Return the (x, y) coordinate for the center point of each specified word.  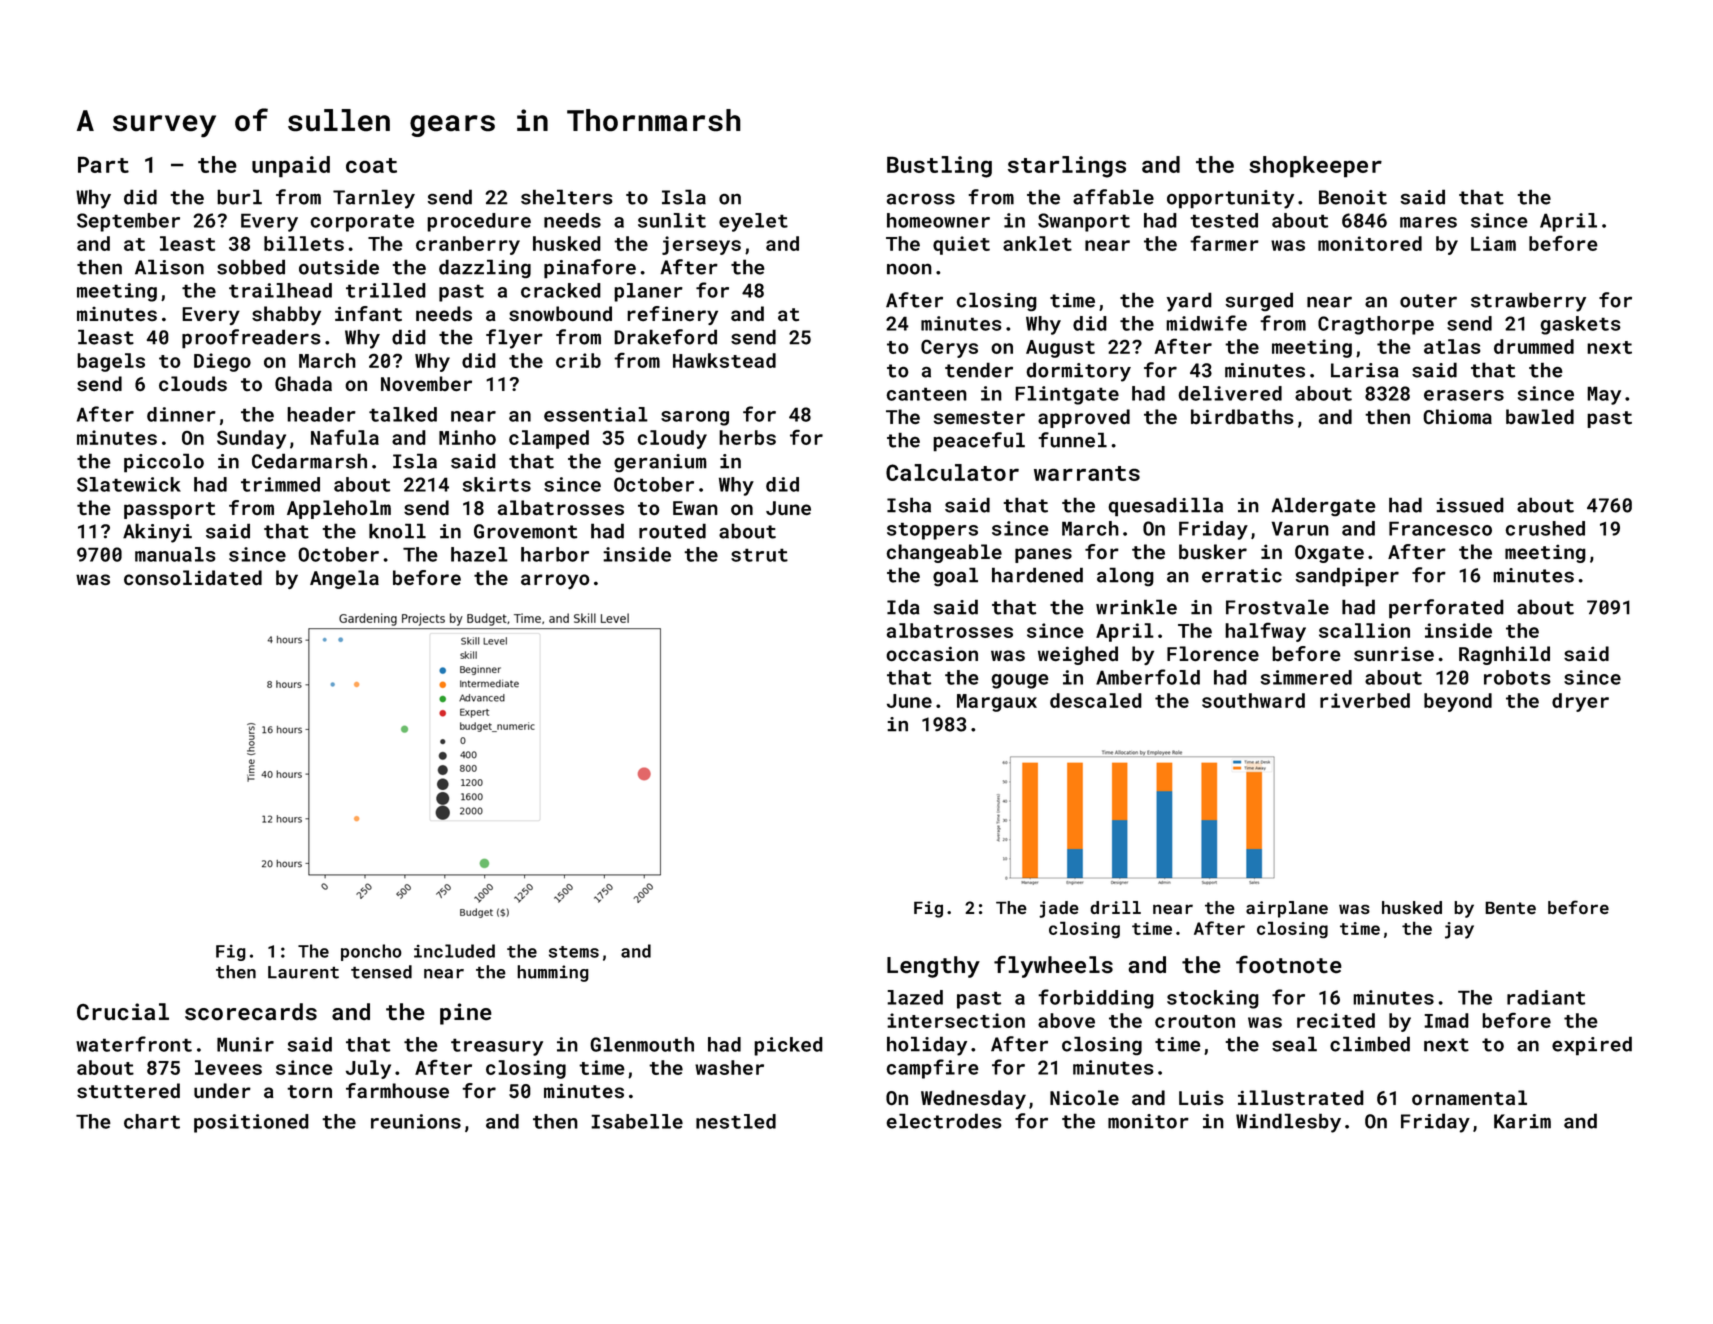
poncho (371, 952)
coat (371, 165)
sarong (695, 418)
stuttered (128, 1091)
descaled (1096, 700)
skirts (497, 484)
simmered (1306, 677)
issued (1470, 505)
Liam (1493, 243)
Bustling (939, 167)
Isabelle (637, 1121)
